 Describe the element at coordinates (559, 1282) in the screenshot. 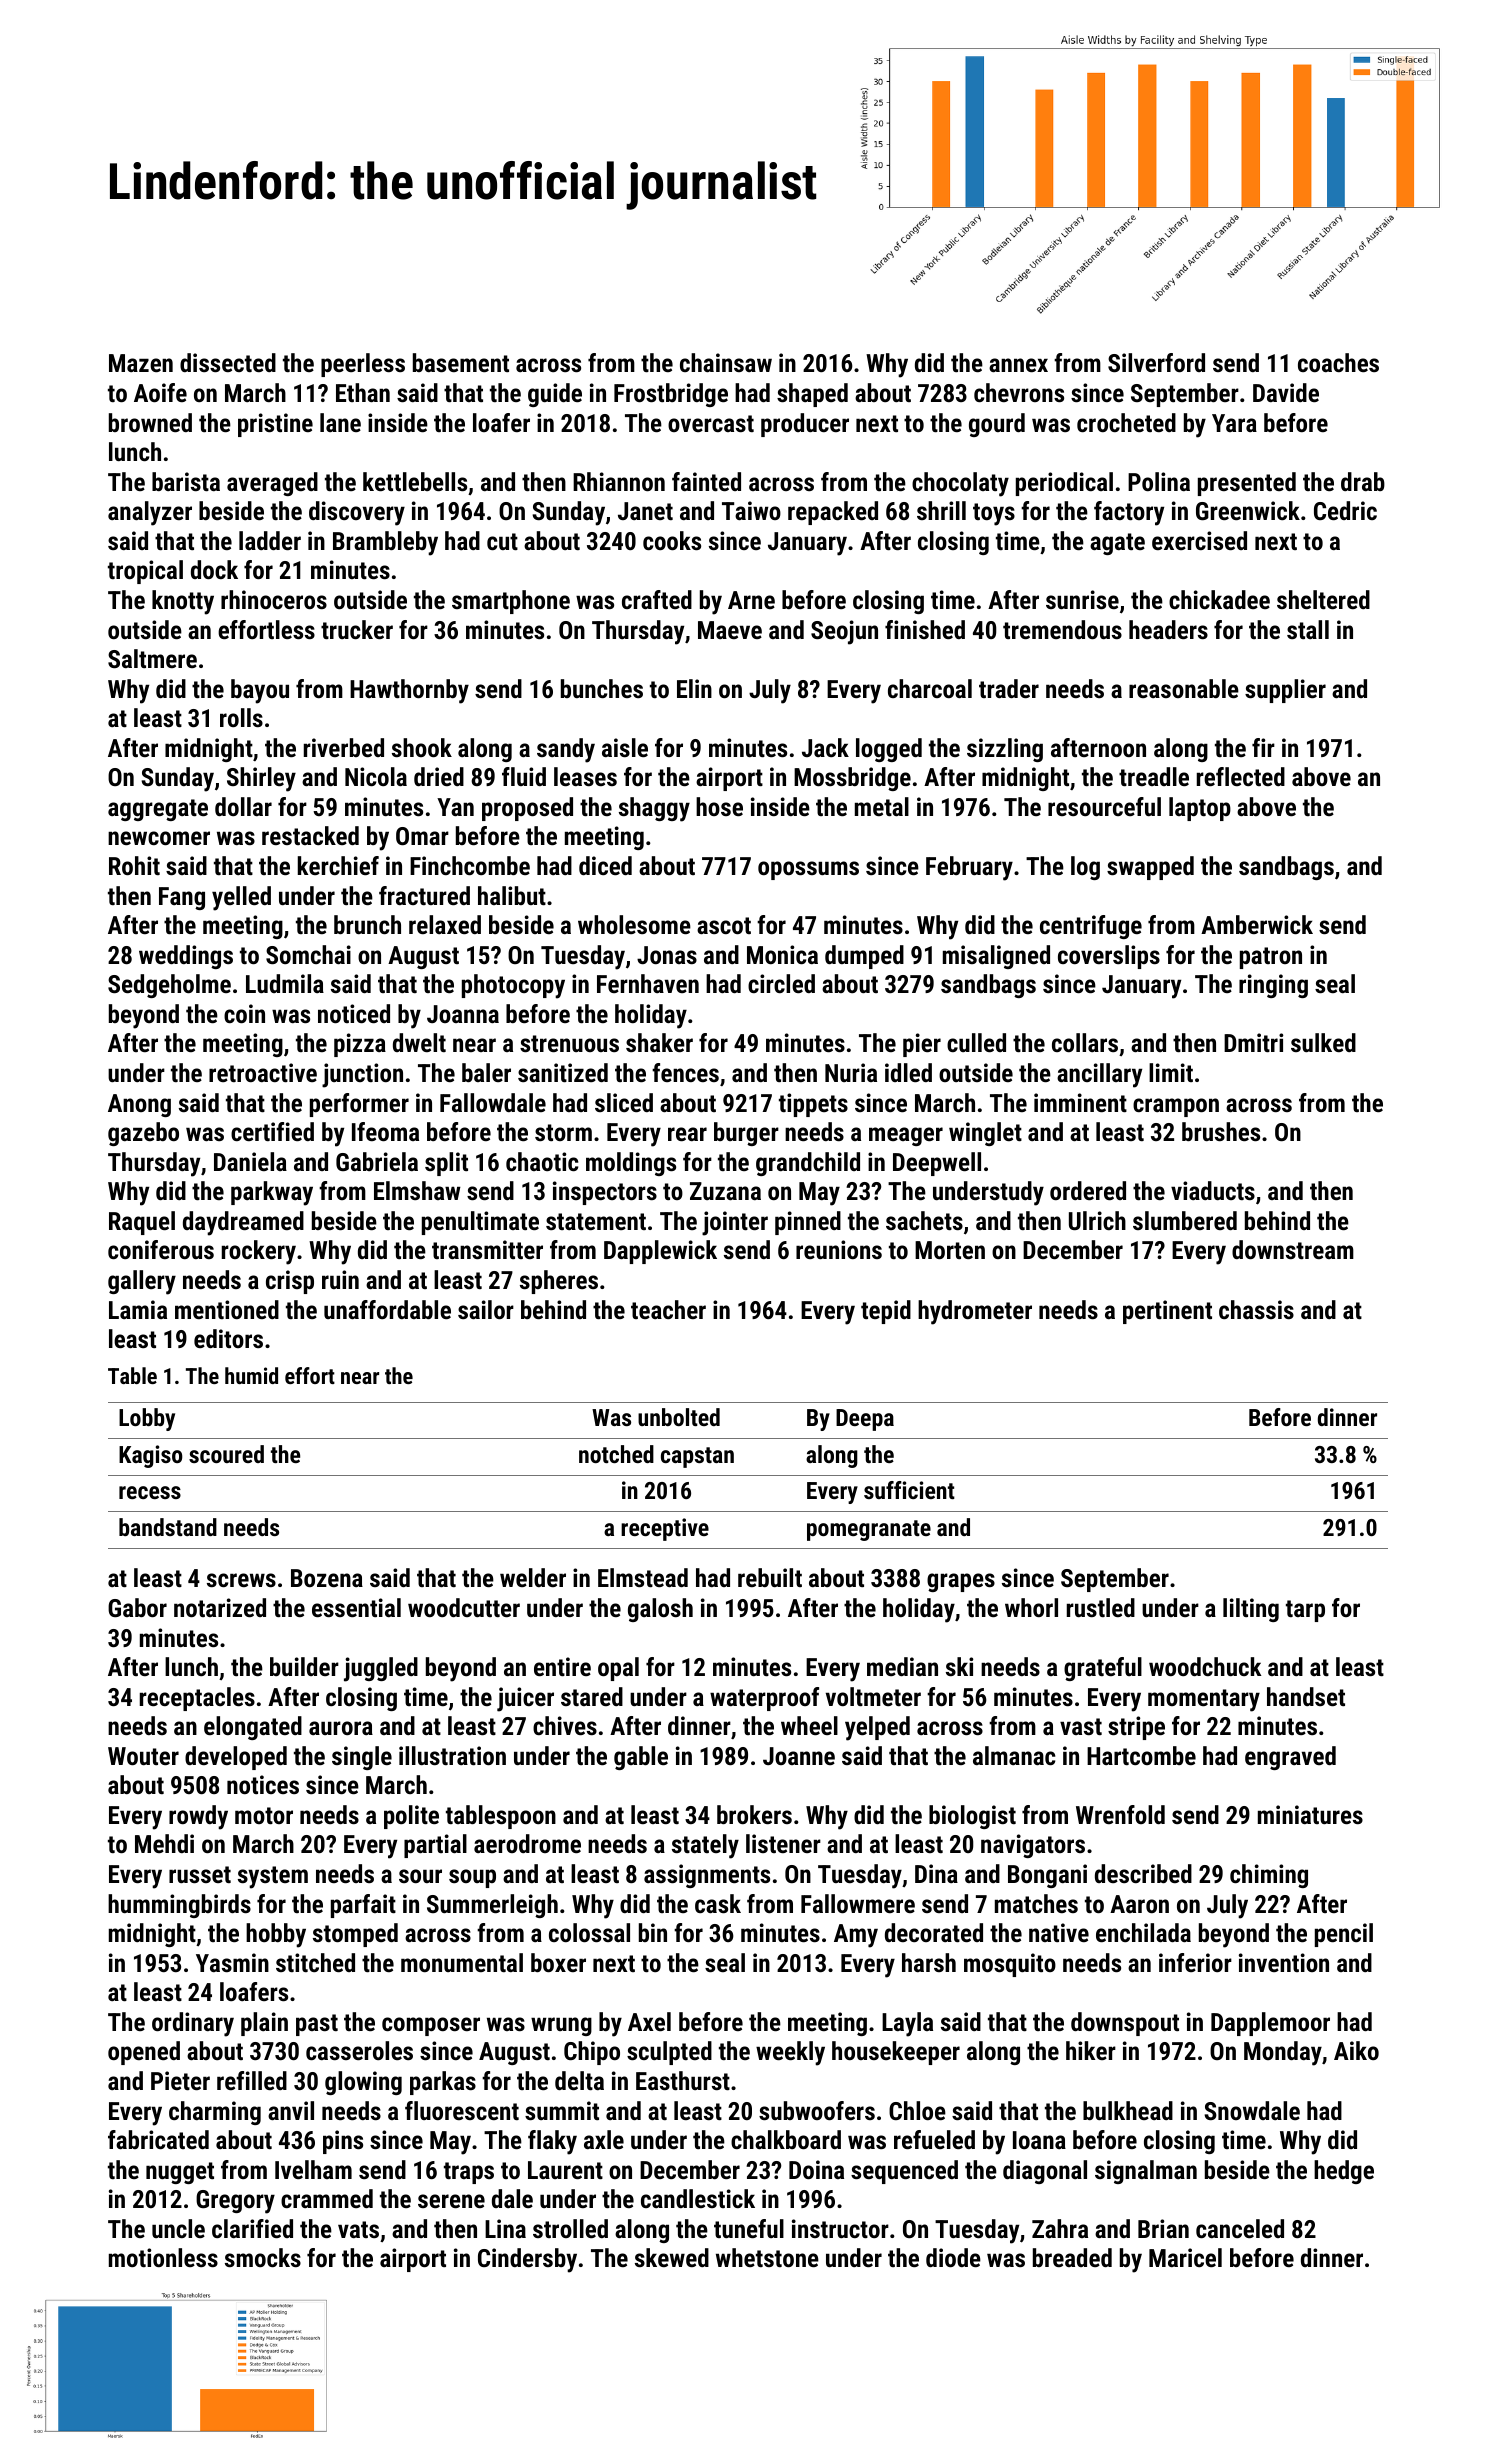

I see `spheres` at that location.
